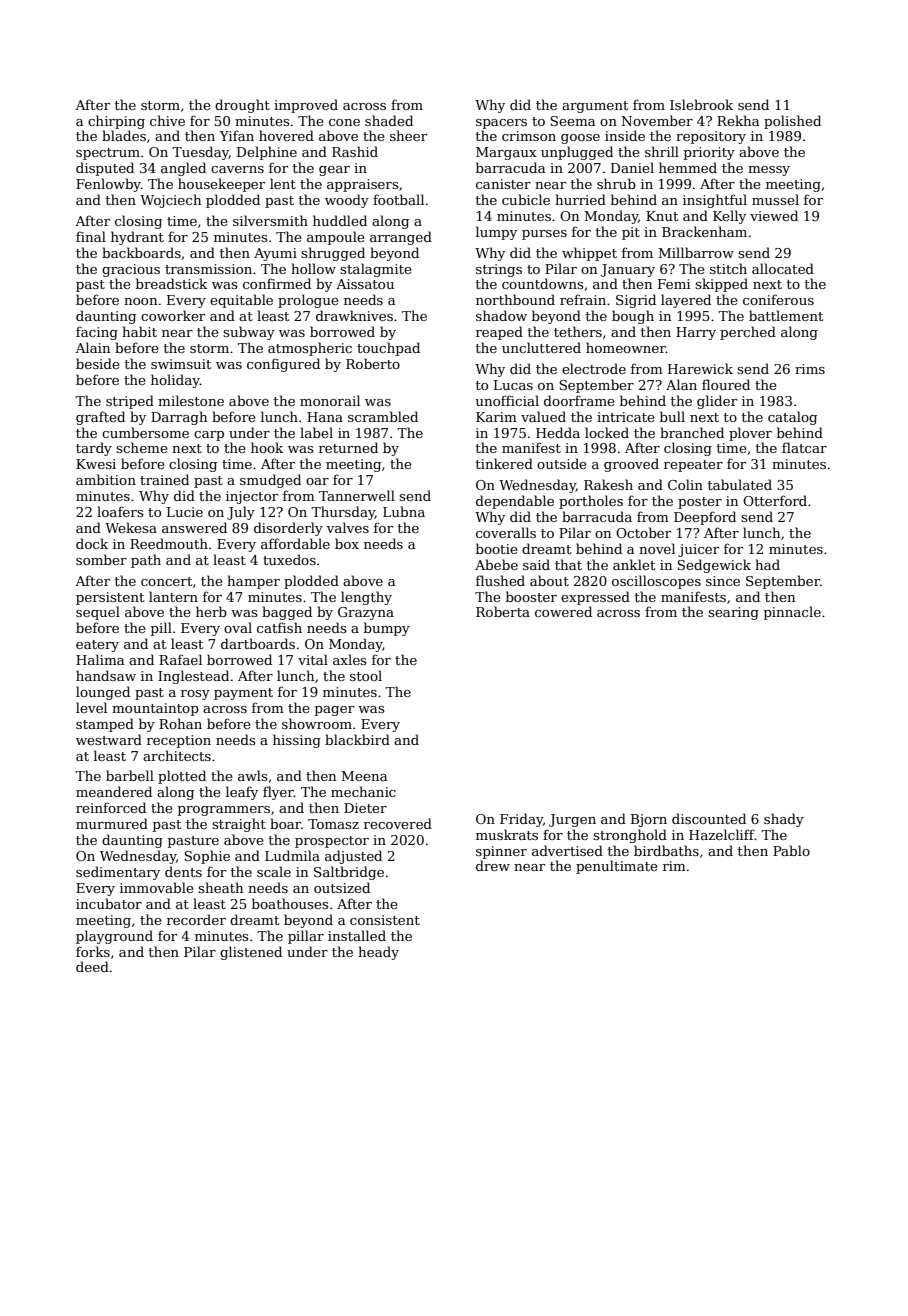  I want to click on bagged, so click(287, 613).
